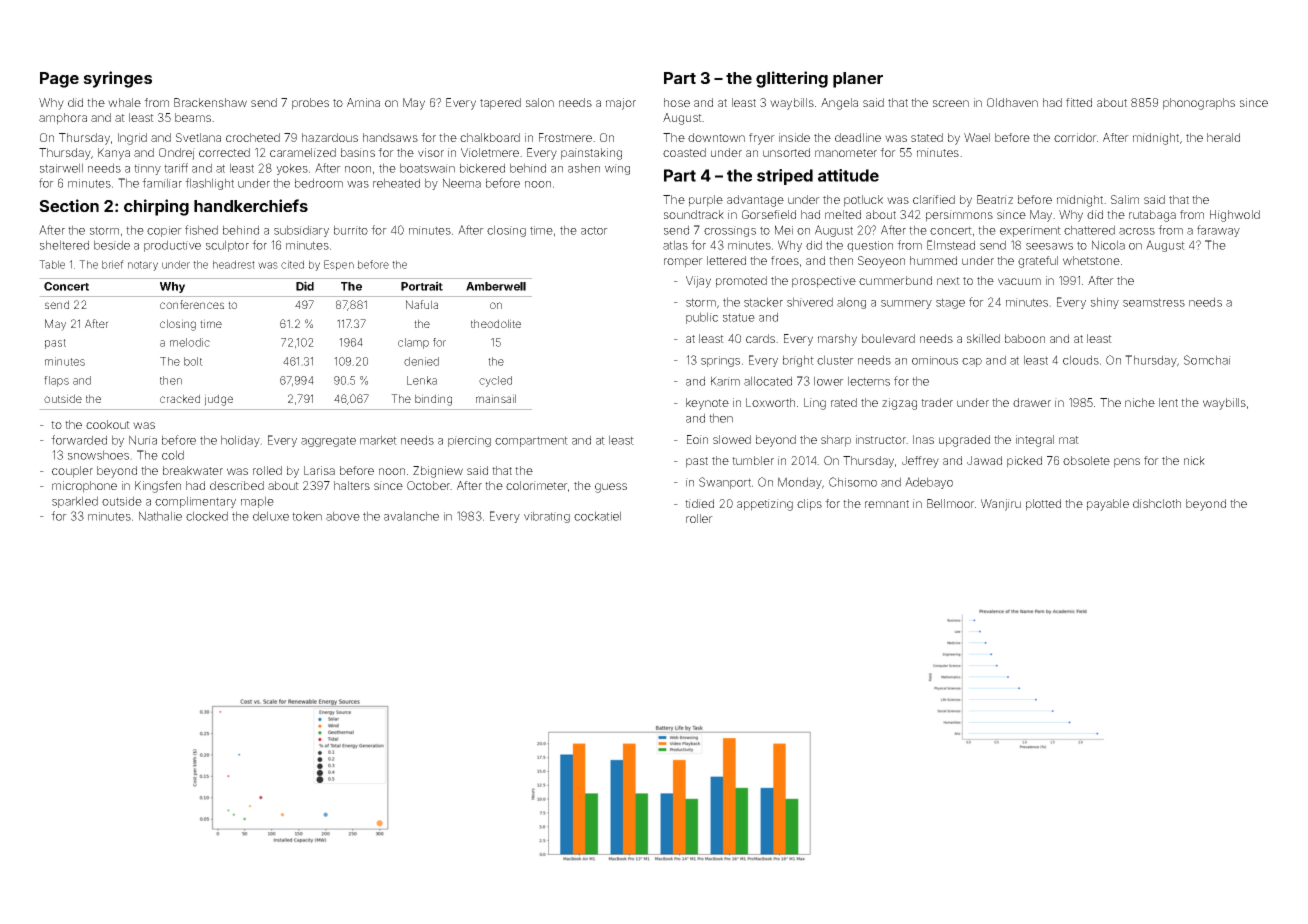 This image has width=1308, height=924. What do you see at coordinates (207, 516) in the image?
I see `clocked` at bounding box center [207, 516].
